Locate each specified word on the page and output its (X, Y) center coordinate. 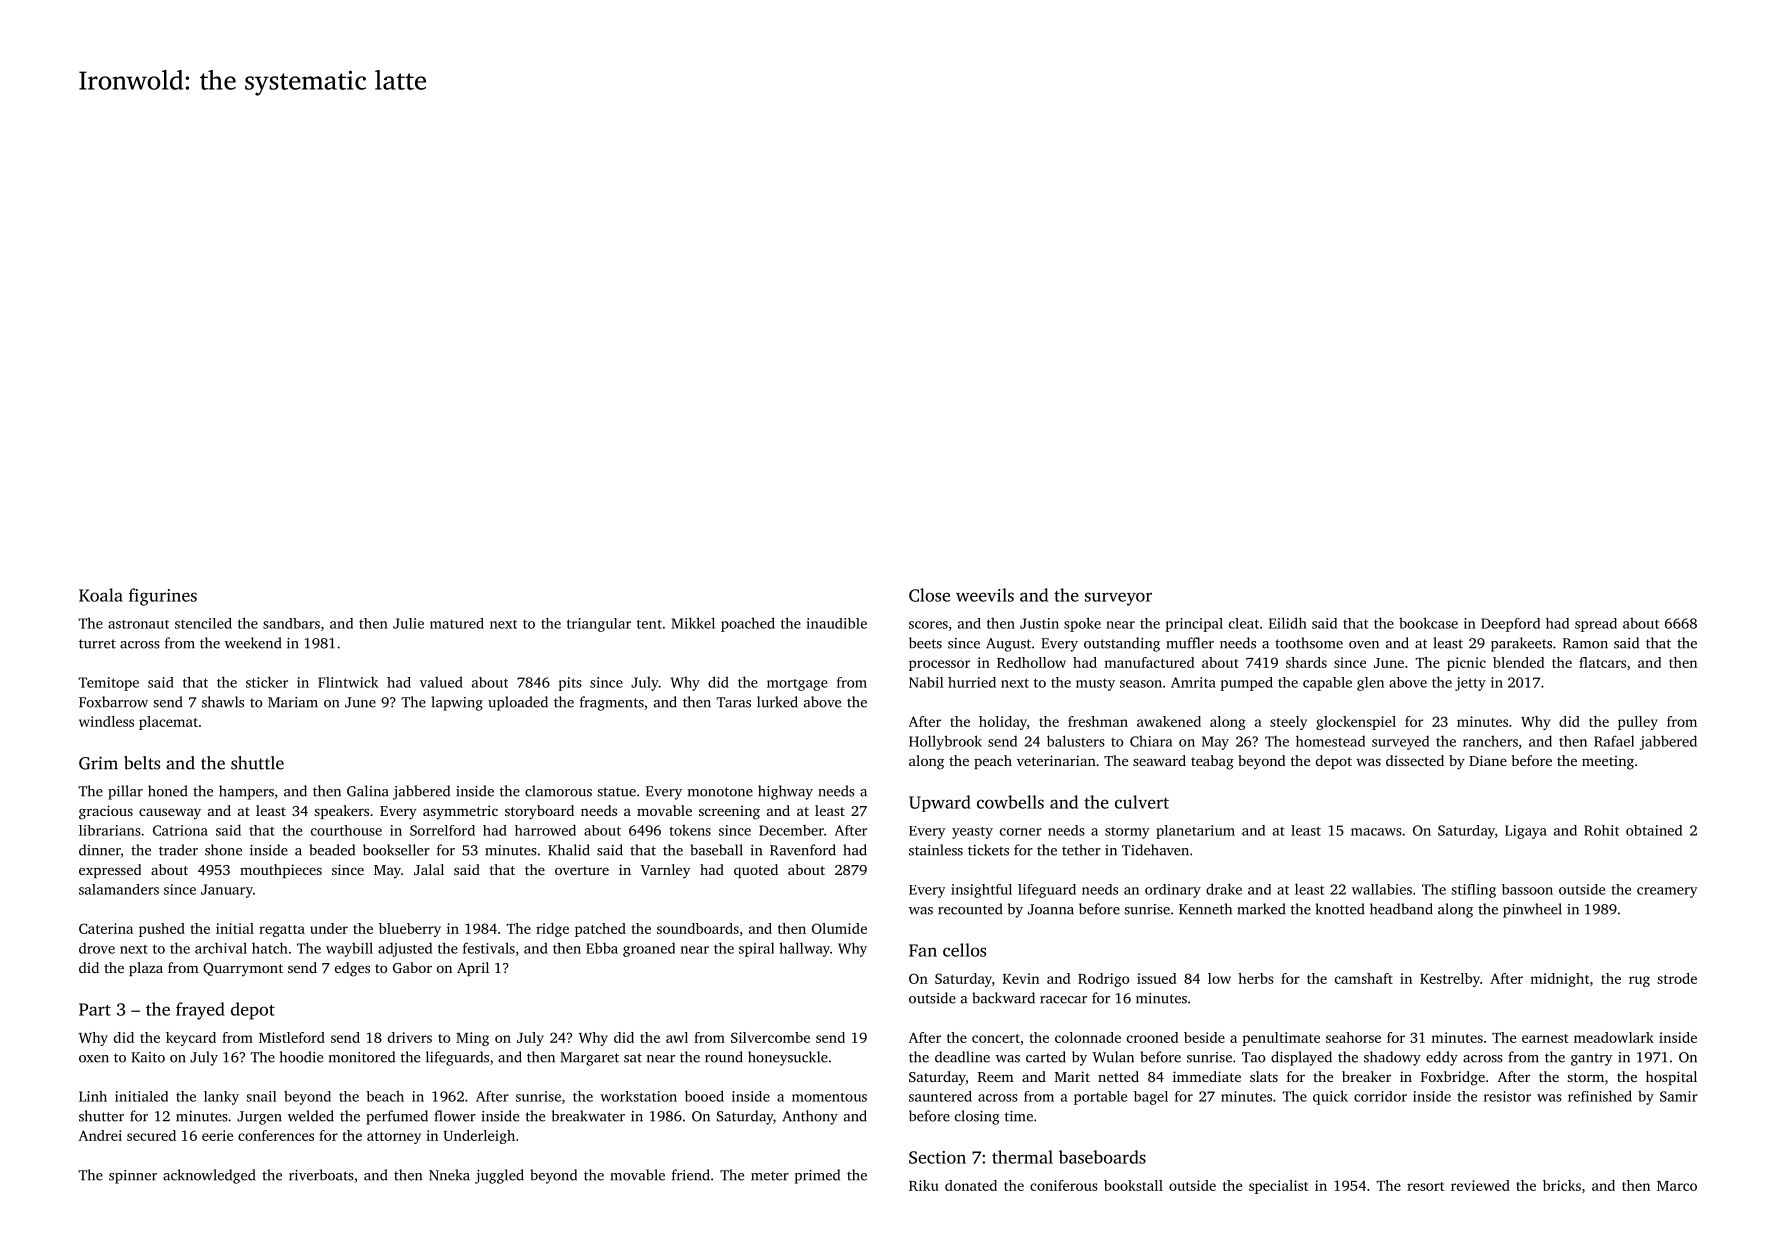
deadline (962, 1057)
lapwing (457, 703)
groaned (649, 949)
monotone (720, 792)
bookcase (1428, 623)
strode (1677, 978)
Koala (101, 595)
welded (311, 1116)
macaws (1376, 832)
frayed (200, 1011)
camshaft (1364, 978)
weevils (985, 595)
